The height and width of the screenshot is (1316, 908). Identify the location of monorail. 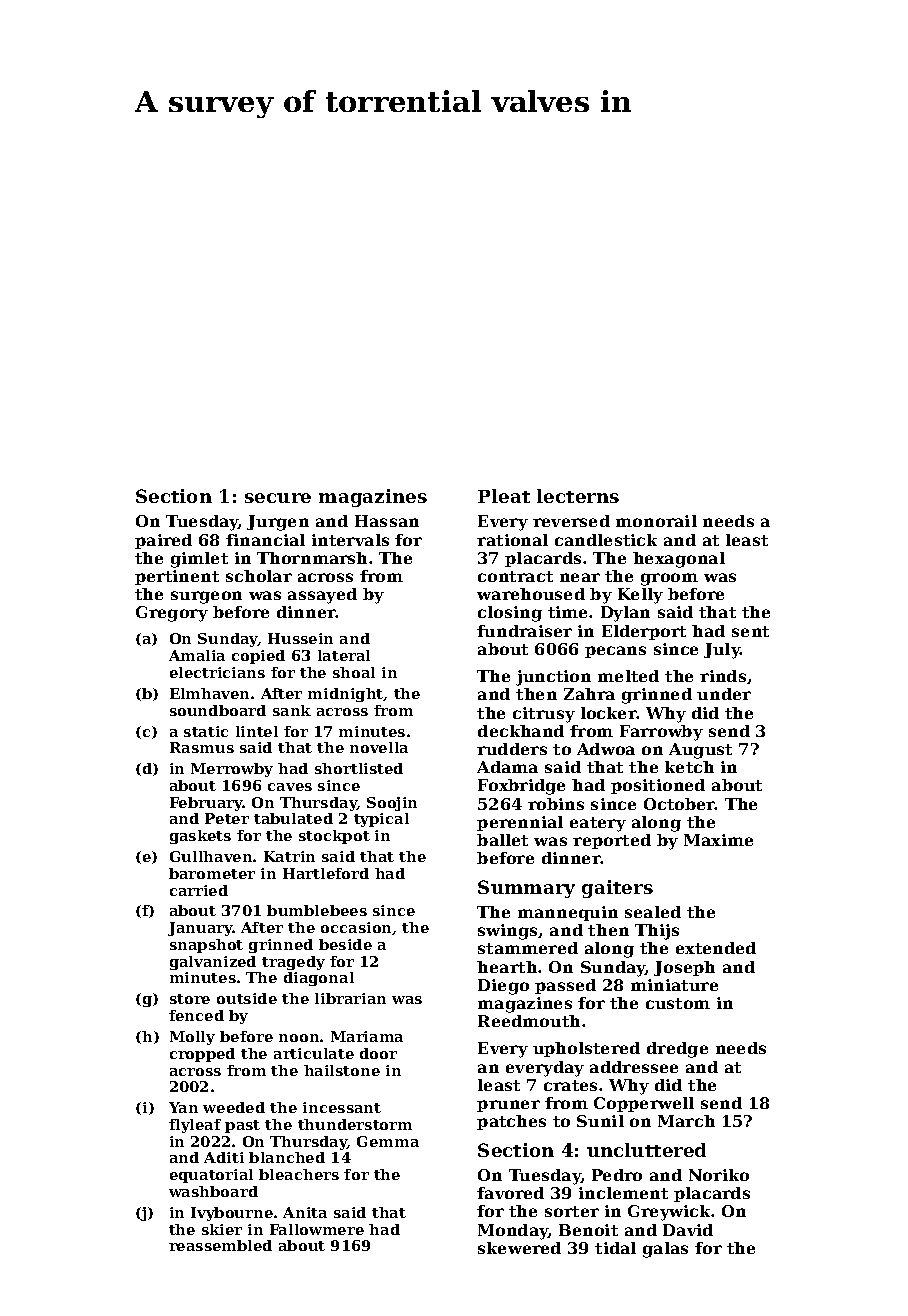
(656, 521).
